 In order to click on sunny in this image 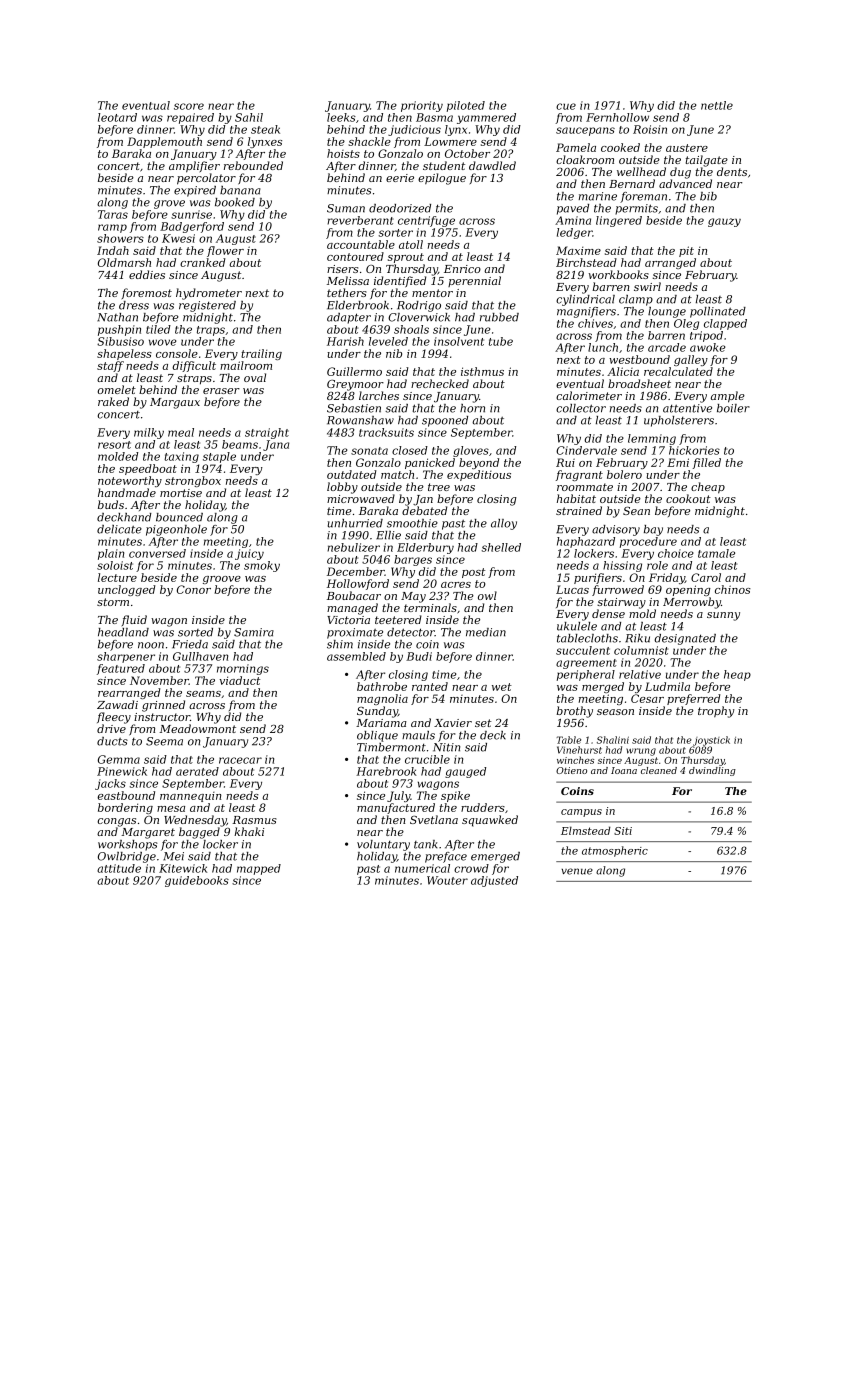, I will do `click(723, 616)`.
